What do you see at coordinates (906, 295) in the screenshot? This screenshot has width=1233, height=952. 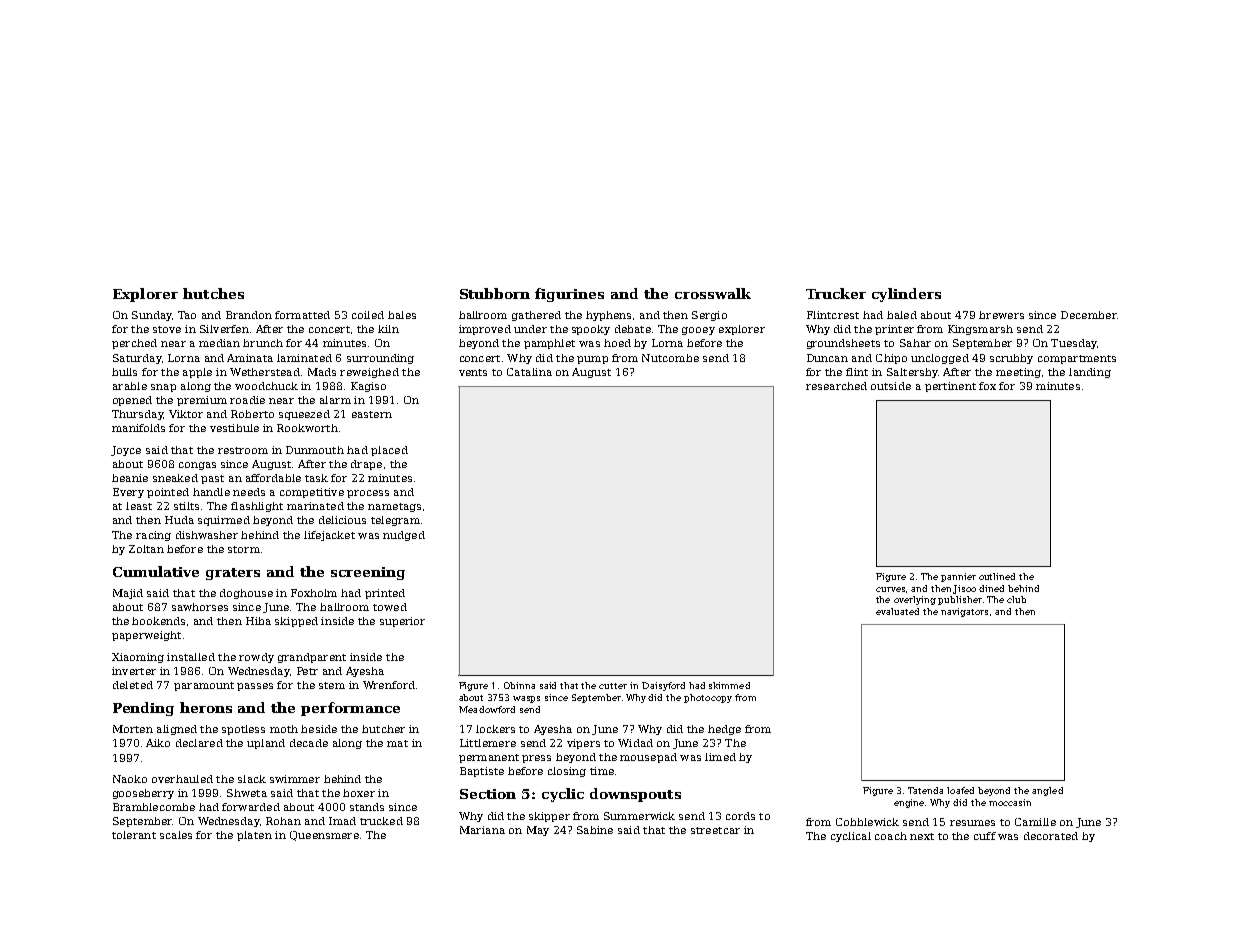 I see `cylinders` at bounding box center [906, 295].
